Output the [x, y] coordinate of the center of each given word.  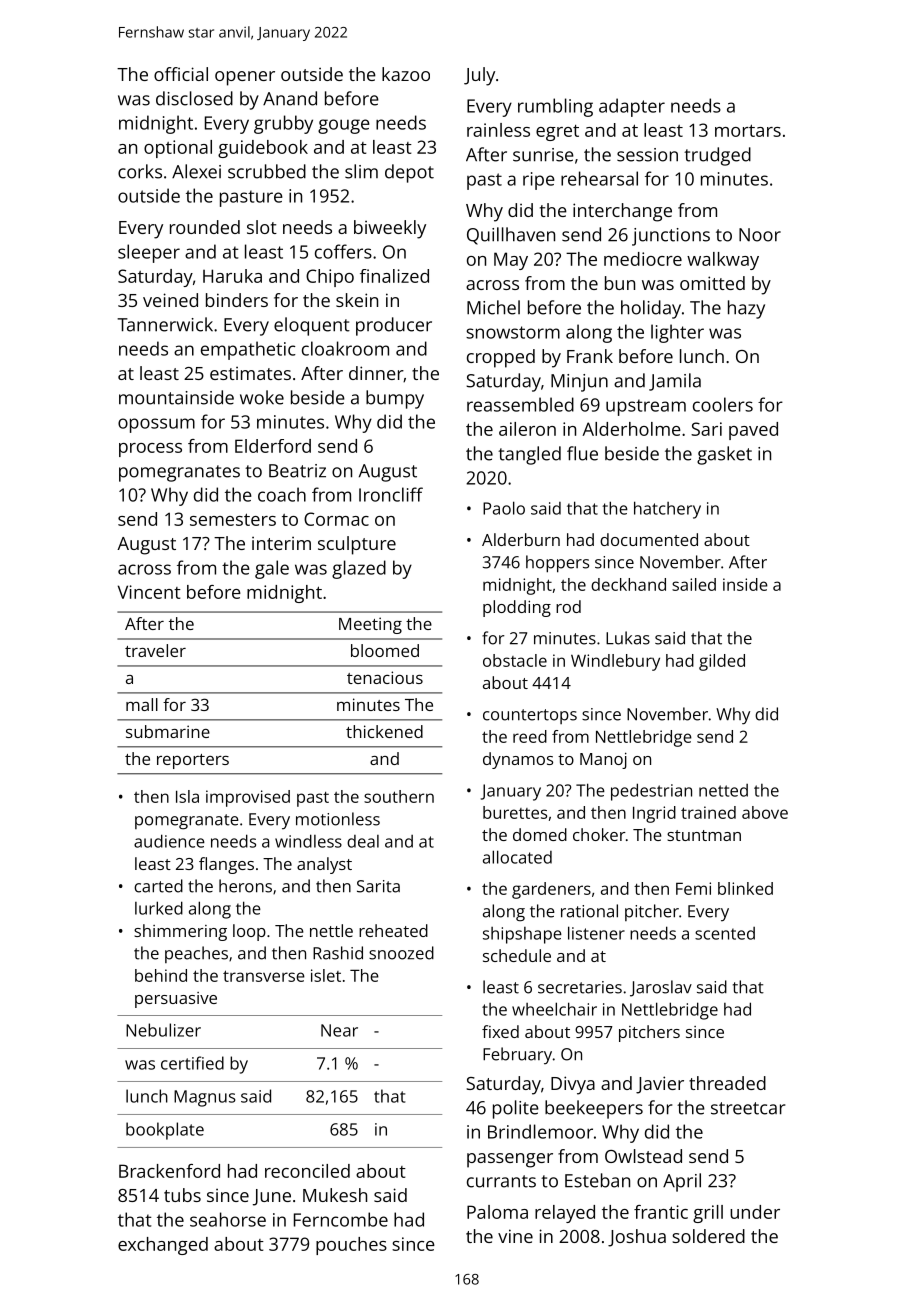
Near [339, 1030]
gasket [724, 455]
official [181, 74]
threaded [727, 1083]
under [755, 1212]
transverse [264, 976]
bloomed [385, 650]
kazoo [406, 74]
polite [516, 1109]
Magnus [205, 1098]
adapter [632, 107]
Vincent [149, 592]
